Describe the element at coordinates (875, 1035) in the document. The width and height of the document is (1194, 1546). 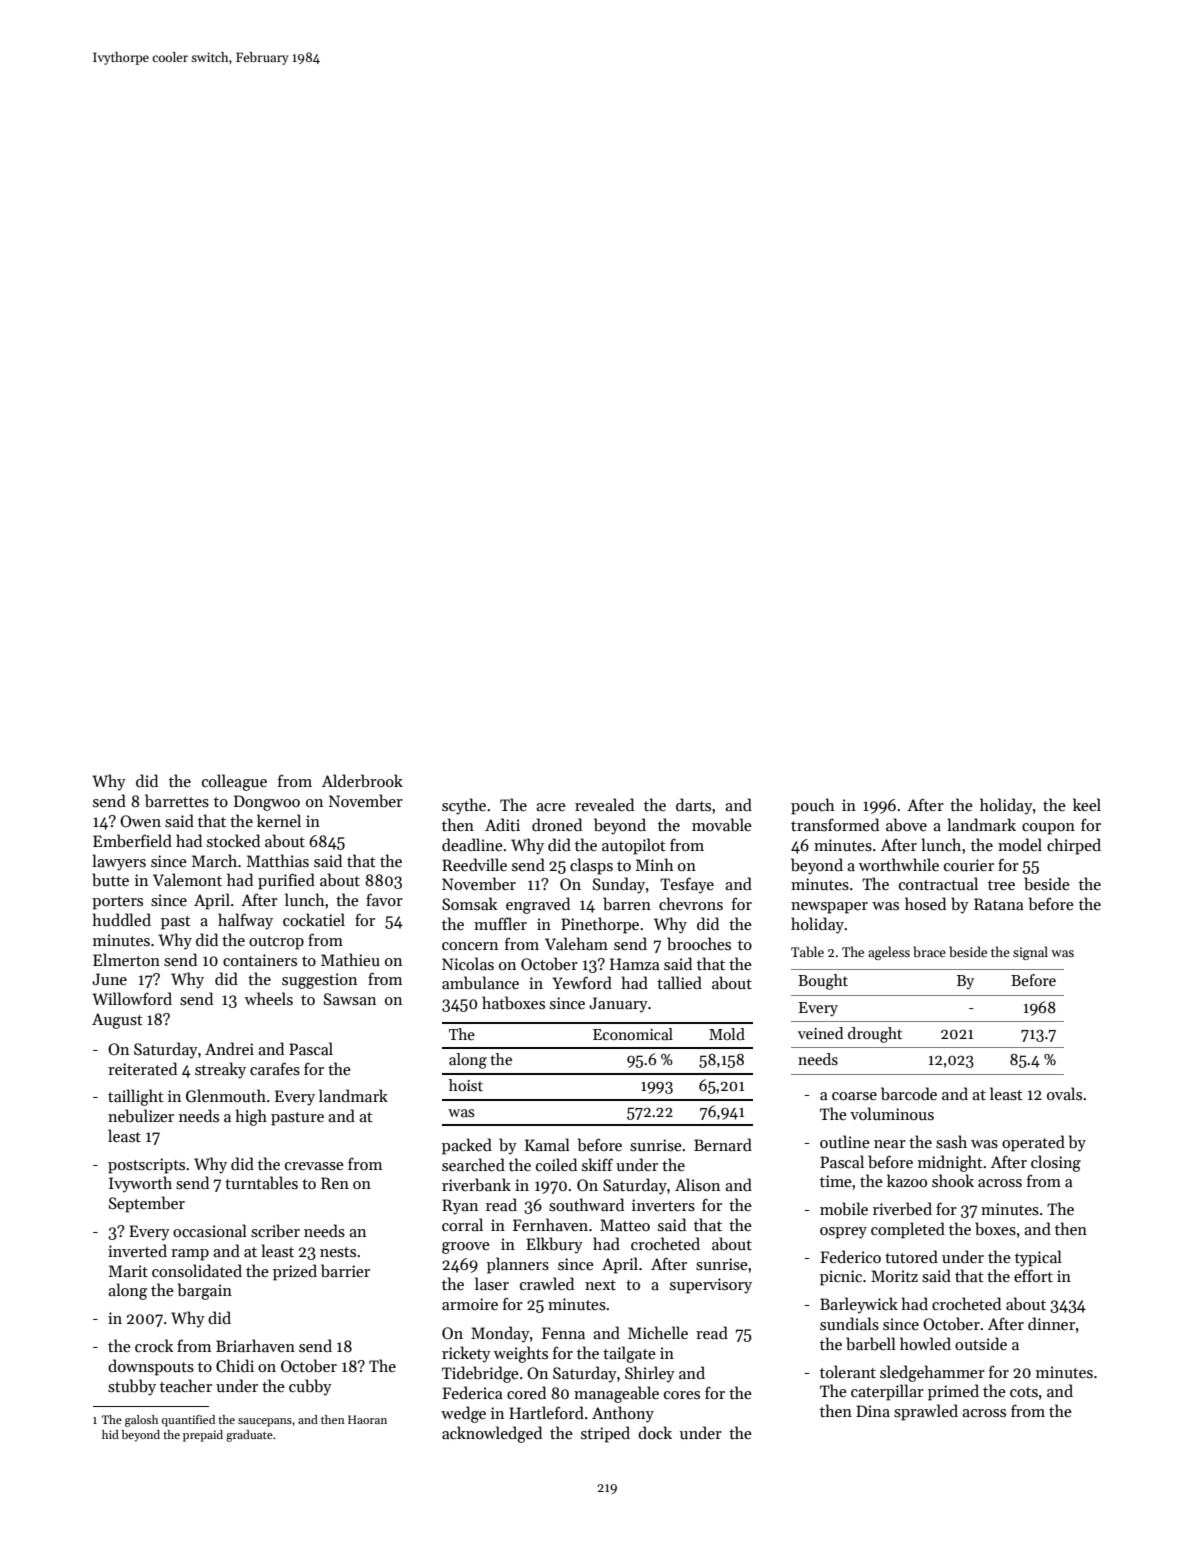
I see `drought` at that location.
